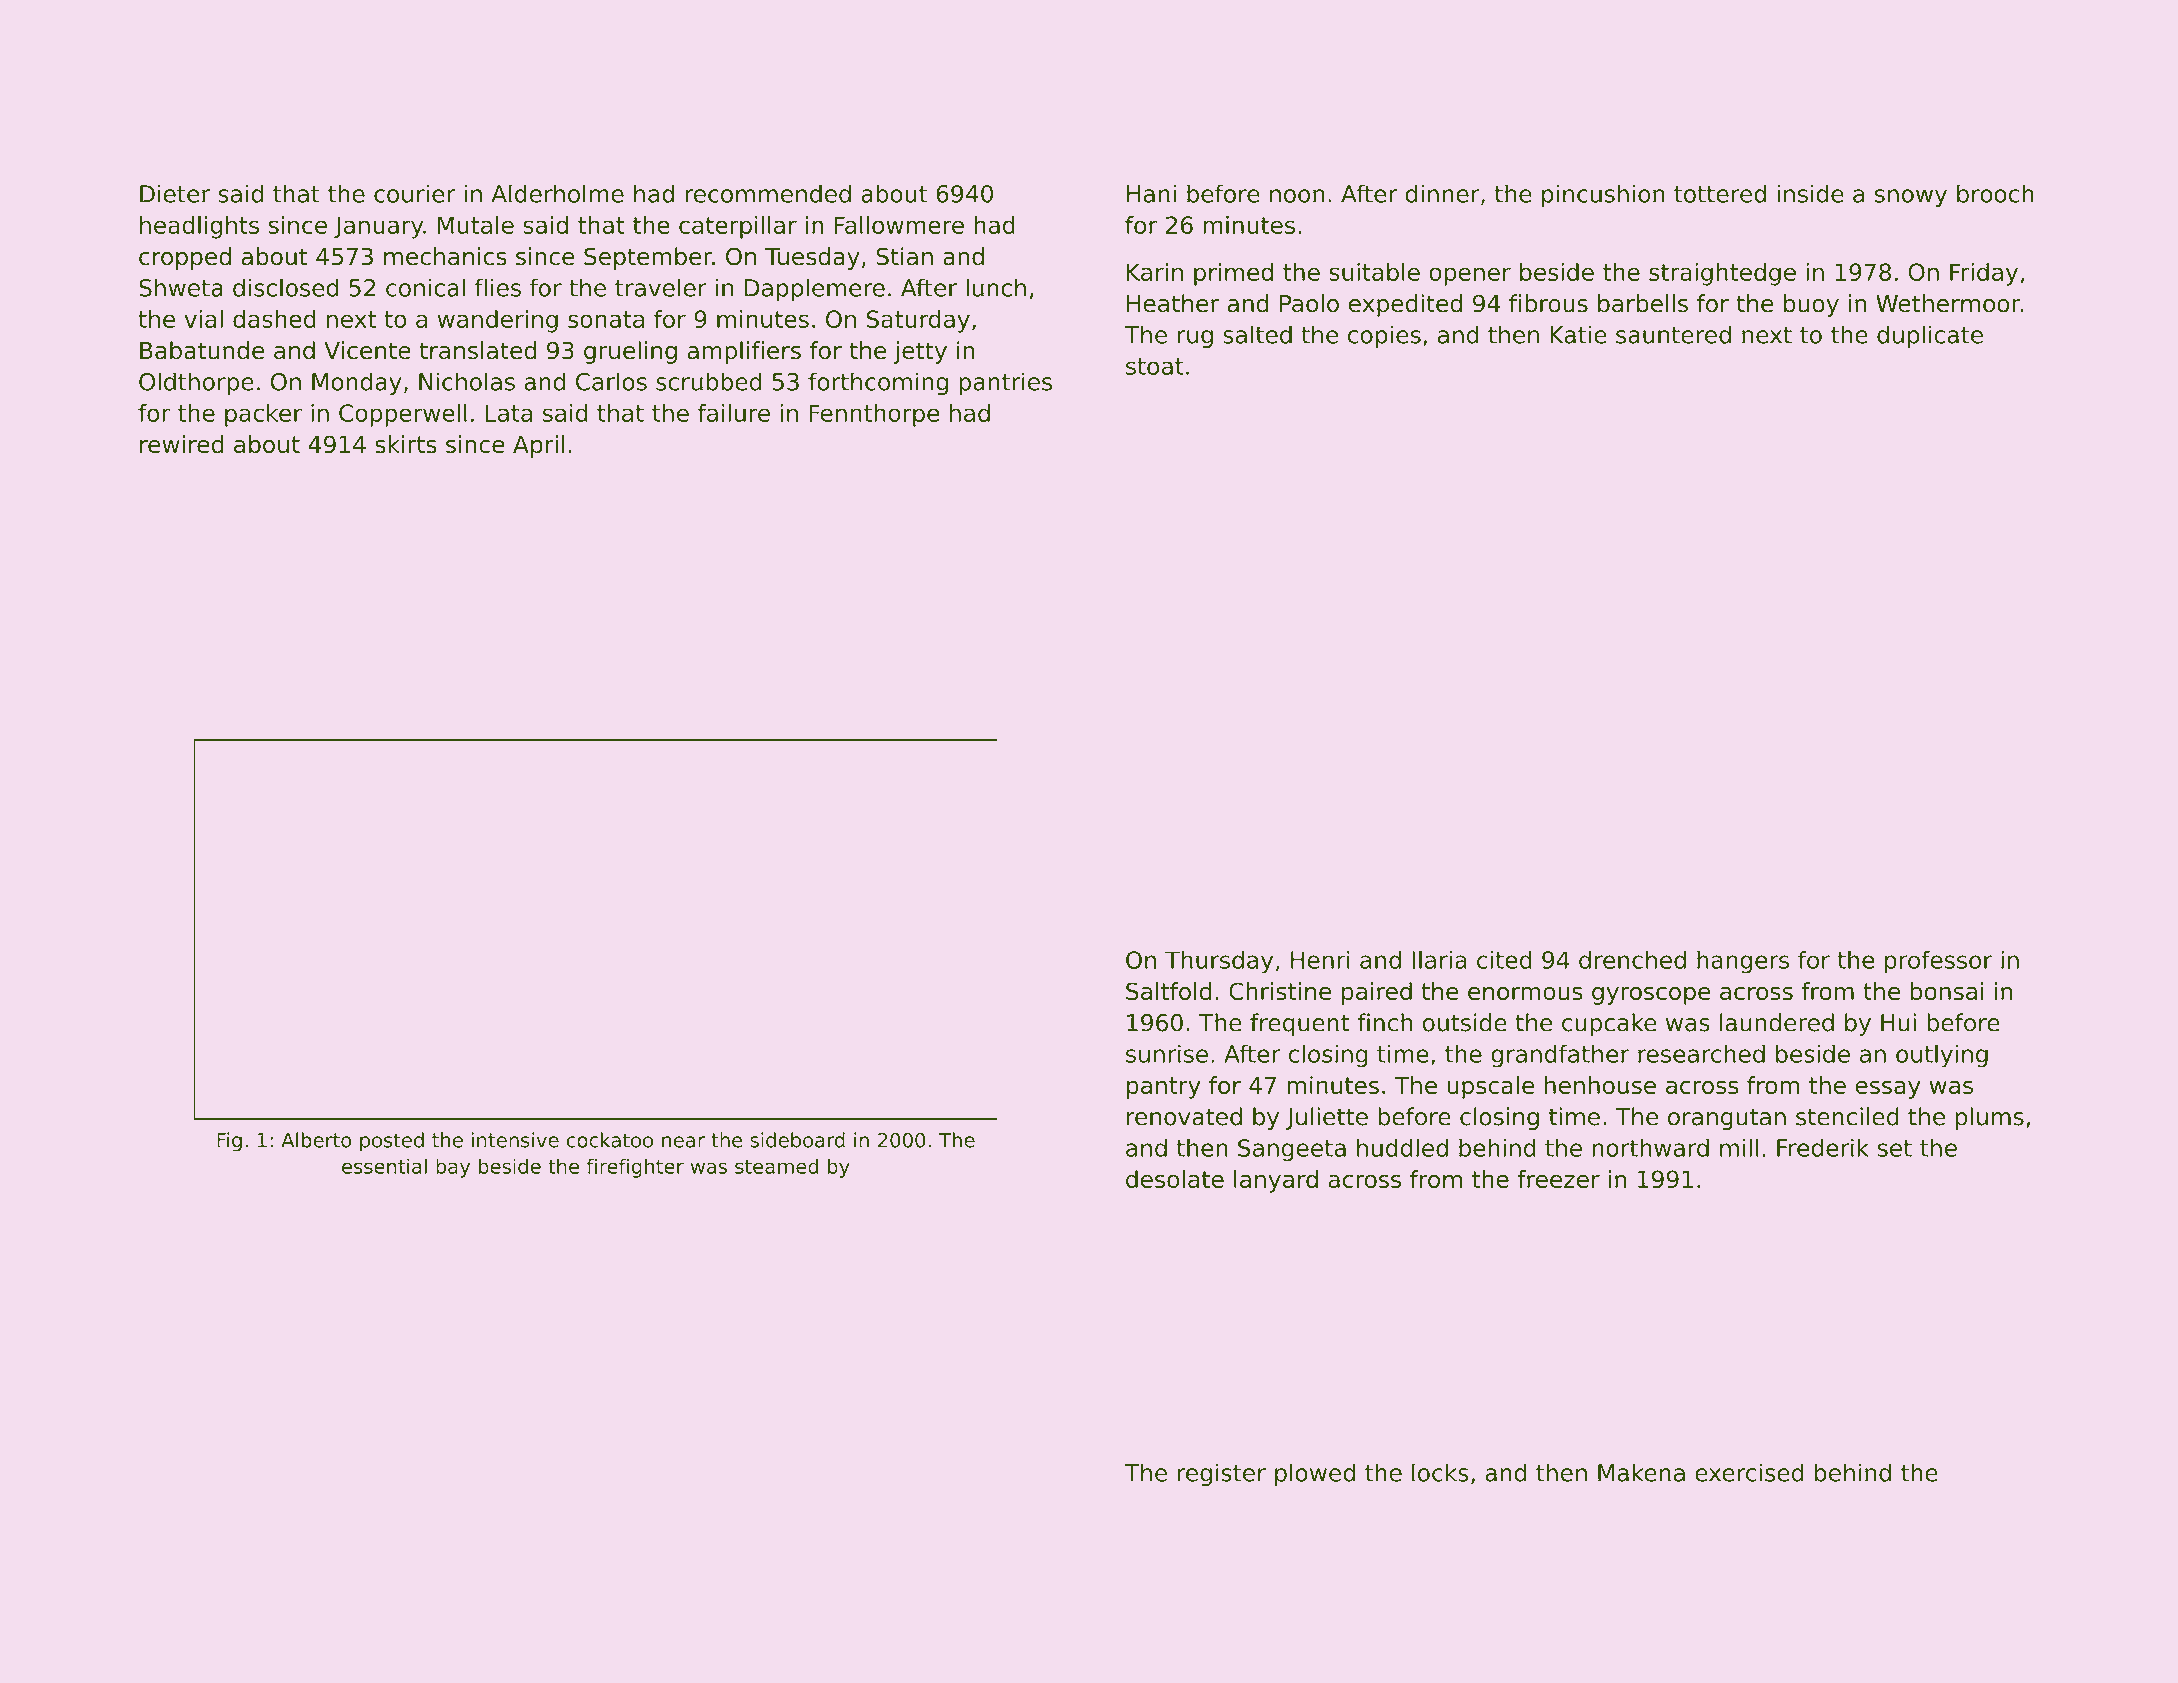 Image resolution: width=2178 pixels, height=1683 pixels. I want to click on Dieter, so click(175, 193).
